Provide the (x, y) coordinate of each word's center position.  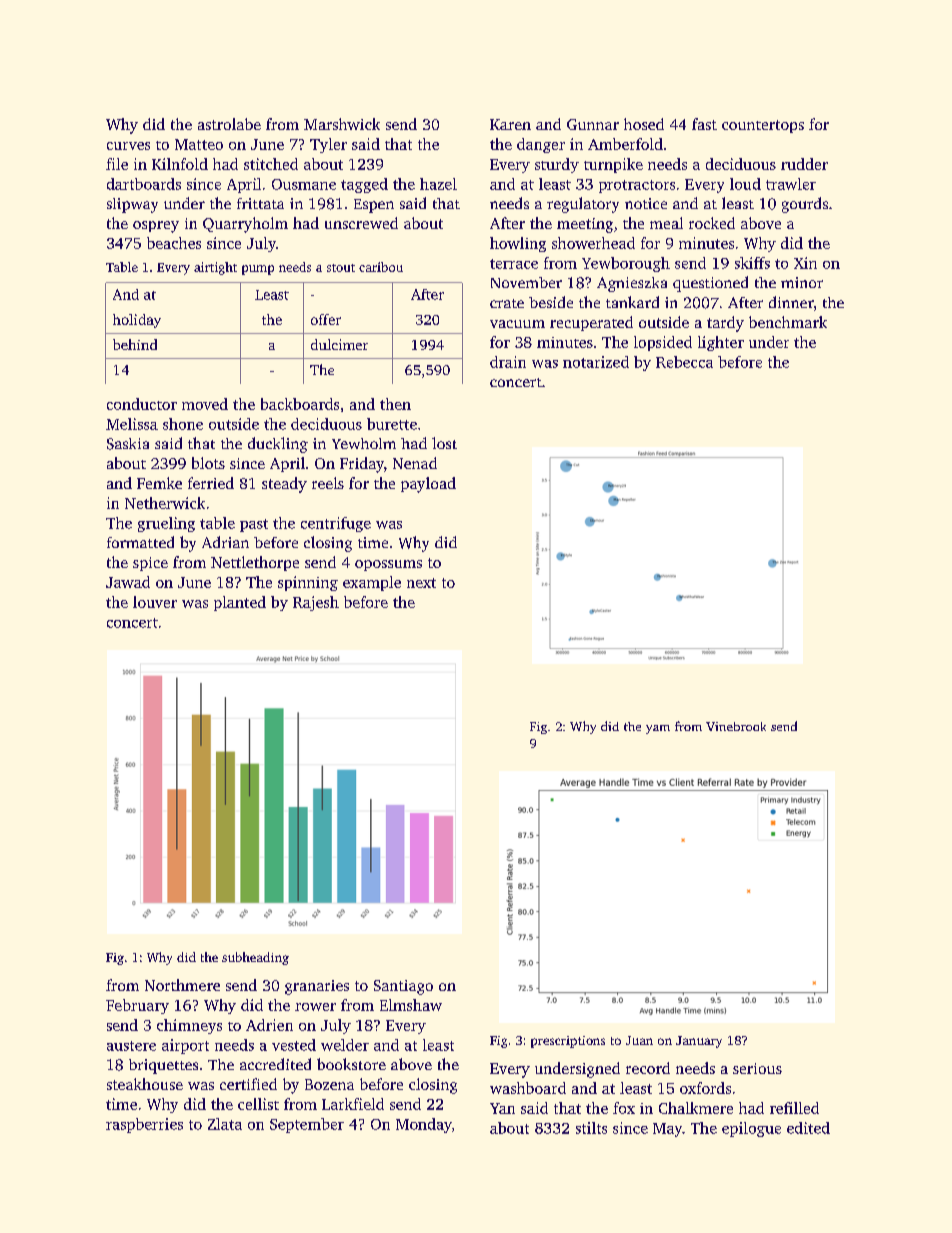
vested (294, 1045)
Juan (639, 1040)
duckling (278, 445)
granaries (317, 987)
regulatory (583, 205)
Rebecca (684, 362)
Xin (805, 263)
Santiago (403, 987)
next (421, 583)
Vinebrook (736, 726)
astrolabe (229, 124)
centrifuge (336, 524)
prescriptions (568, 1042)
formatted (140, 542)
